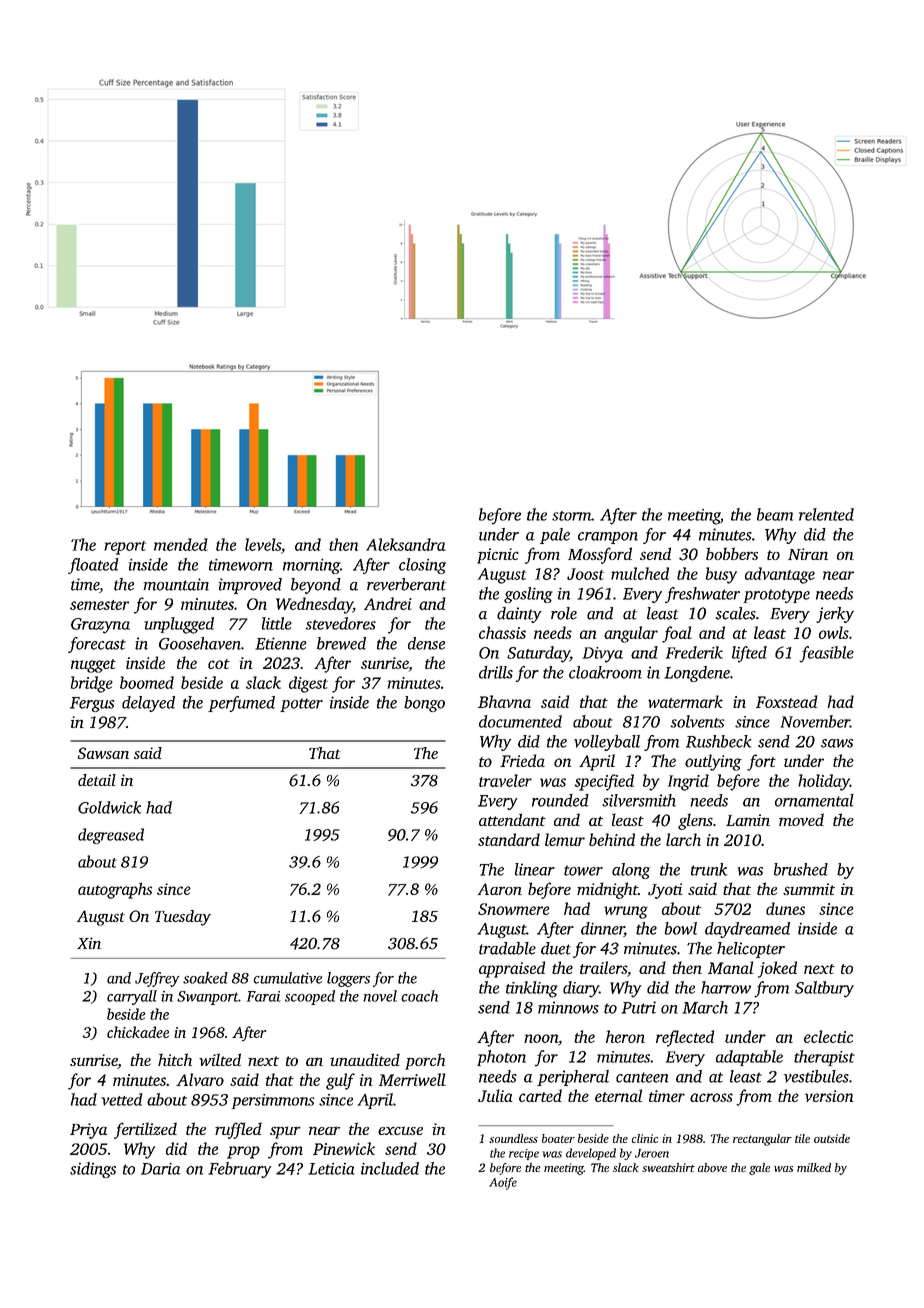  Describe the element at coordinates (138, 1032) in the document. I see `chickadee` at that location.
